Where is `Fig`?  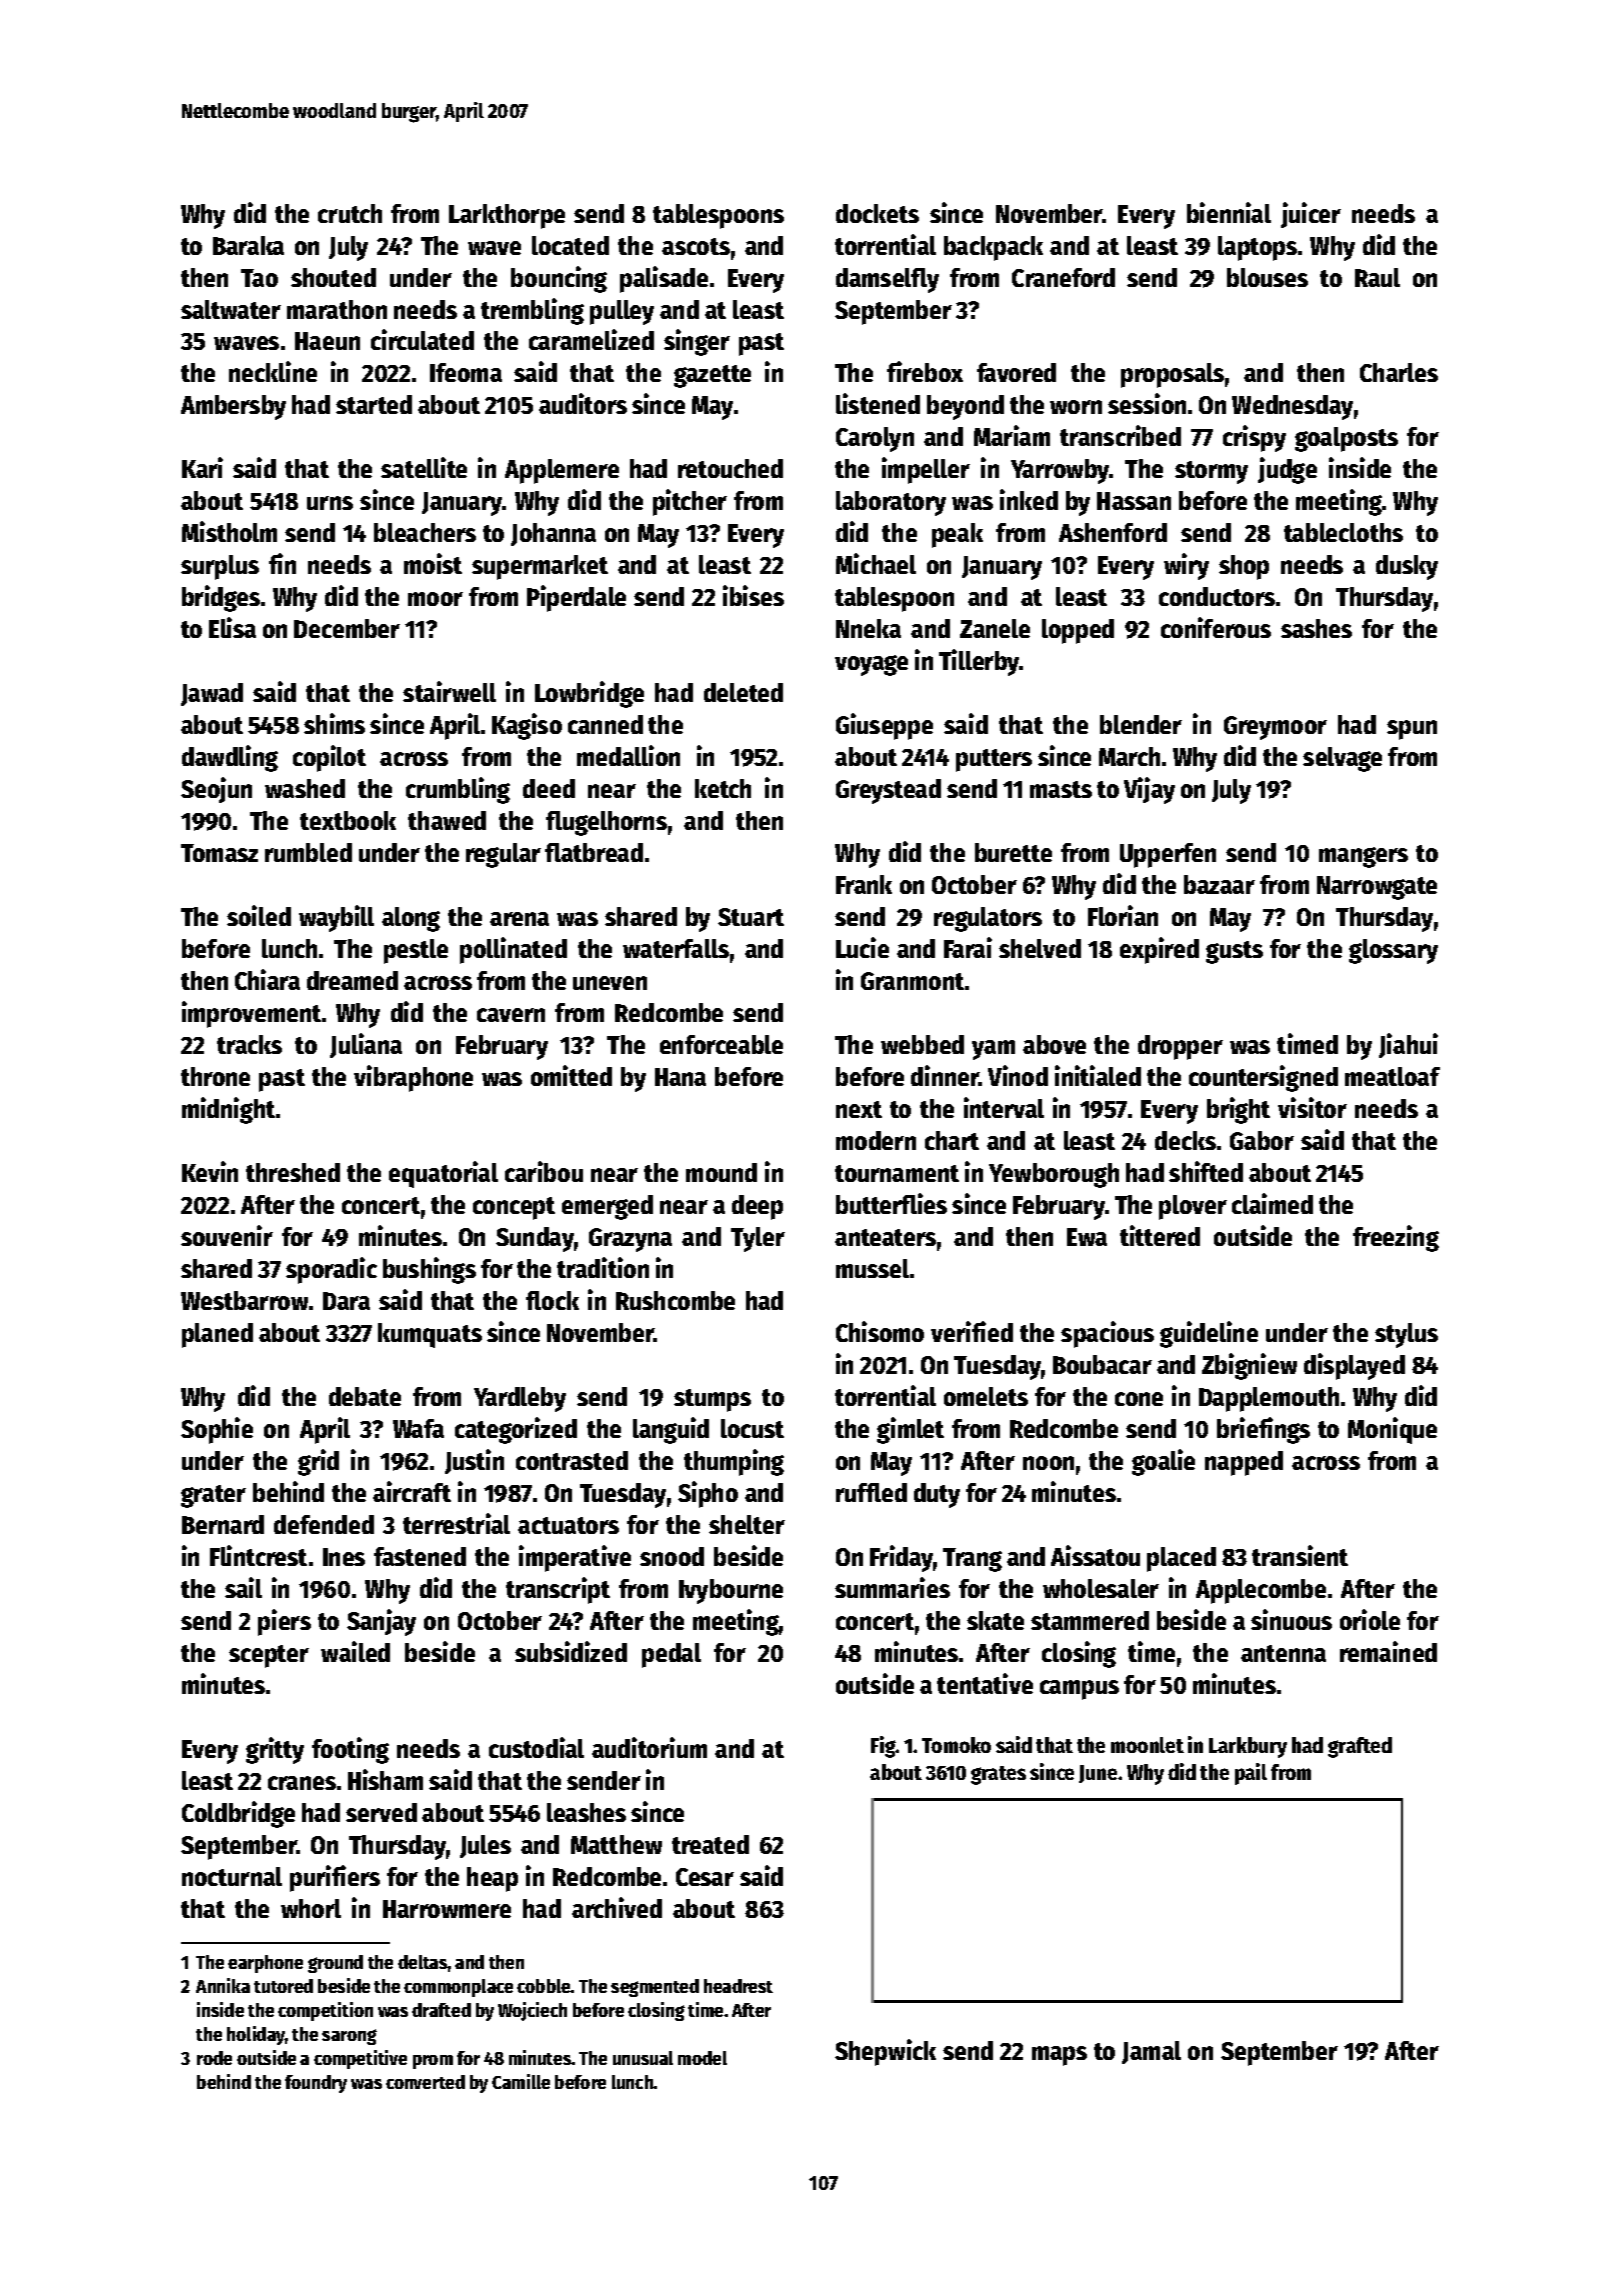
Fig is located at coordinates (883, 1747).
